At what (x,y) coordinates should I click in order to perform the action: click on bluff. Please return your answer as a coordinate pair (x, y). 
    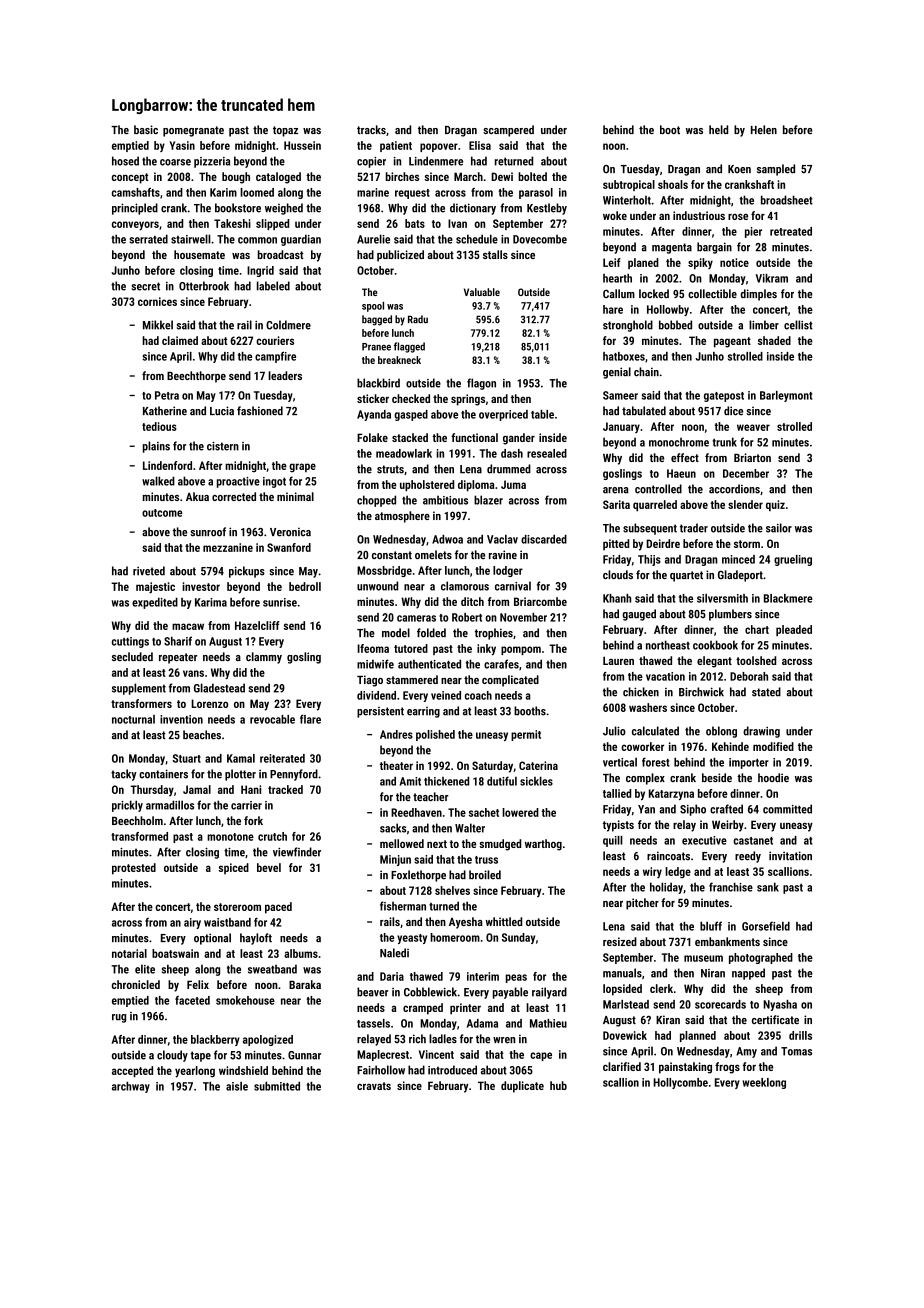
    Looking at the image, I should click on (711, 926).
